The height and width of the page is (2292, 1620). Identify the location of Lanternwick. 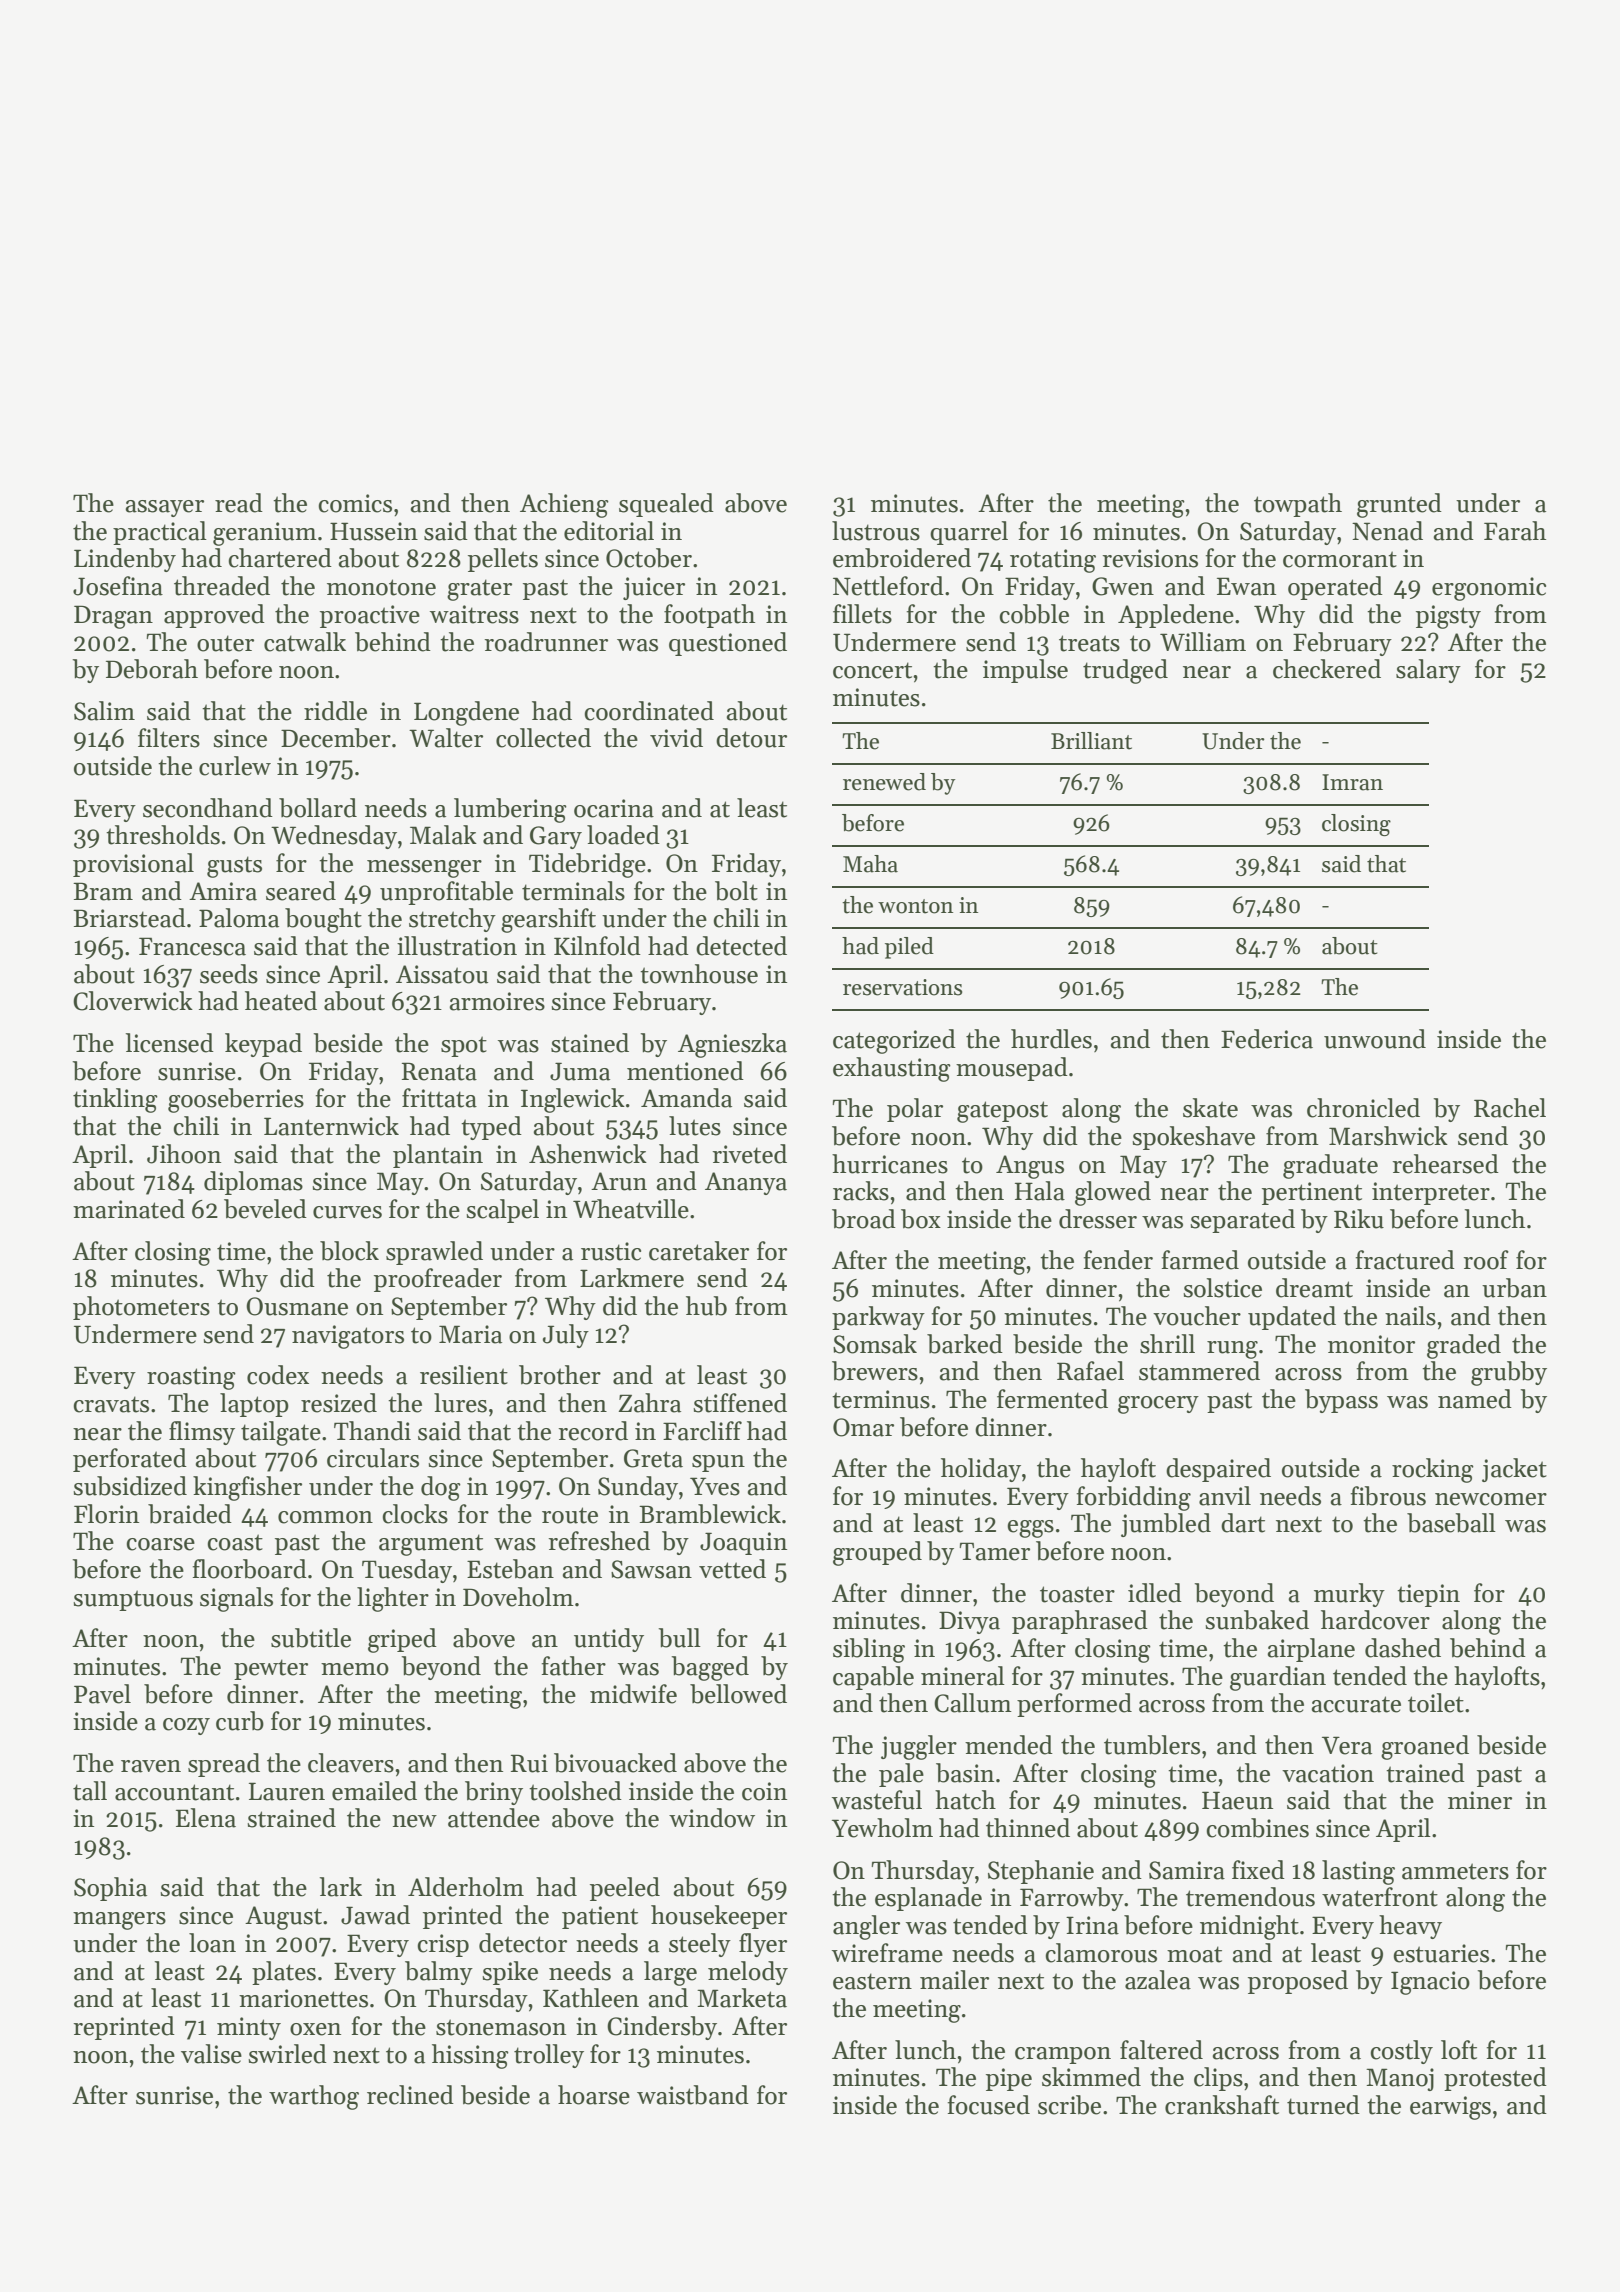
(331, 1126).
